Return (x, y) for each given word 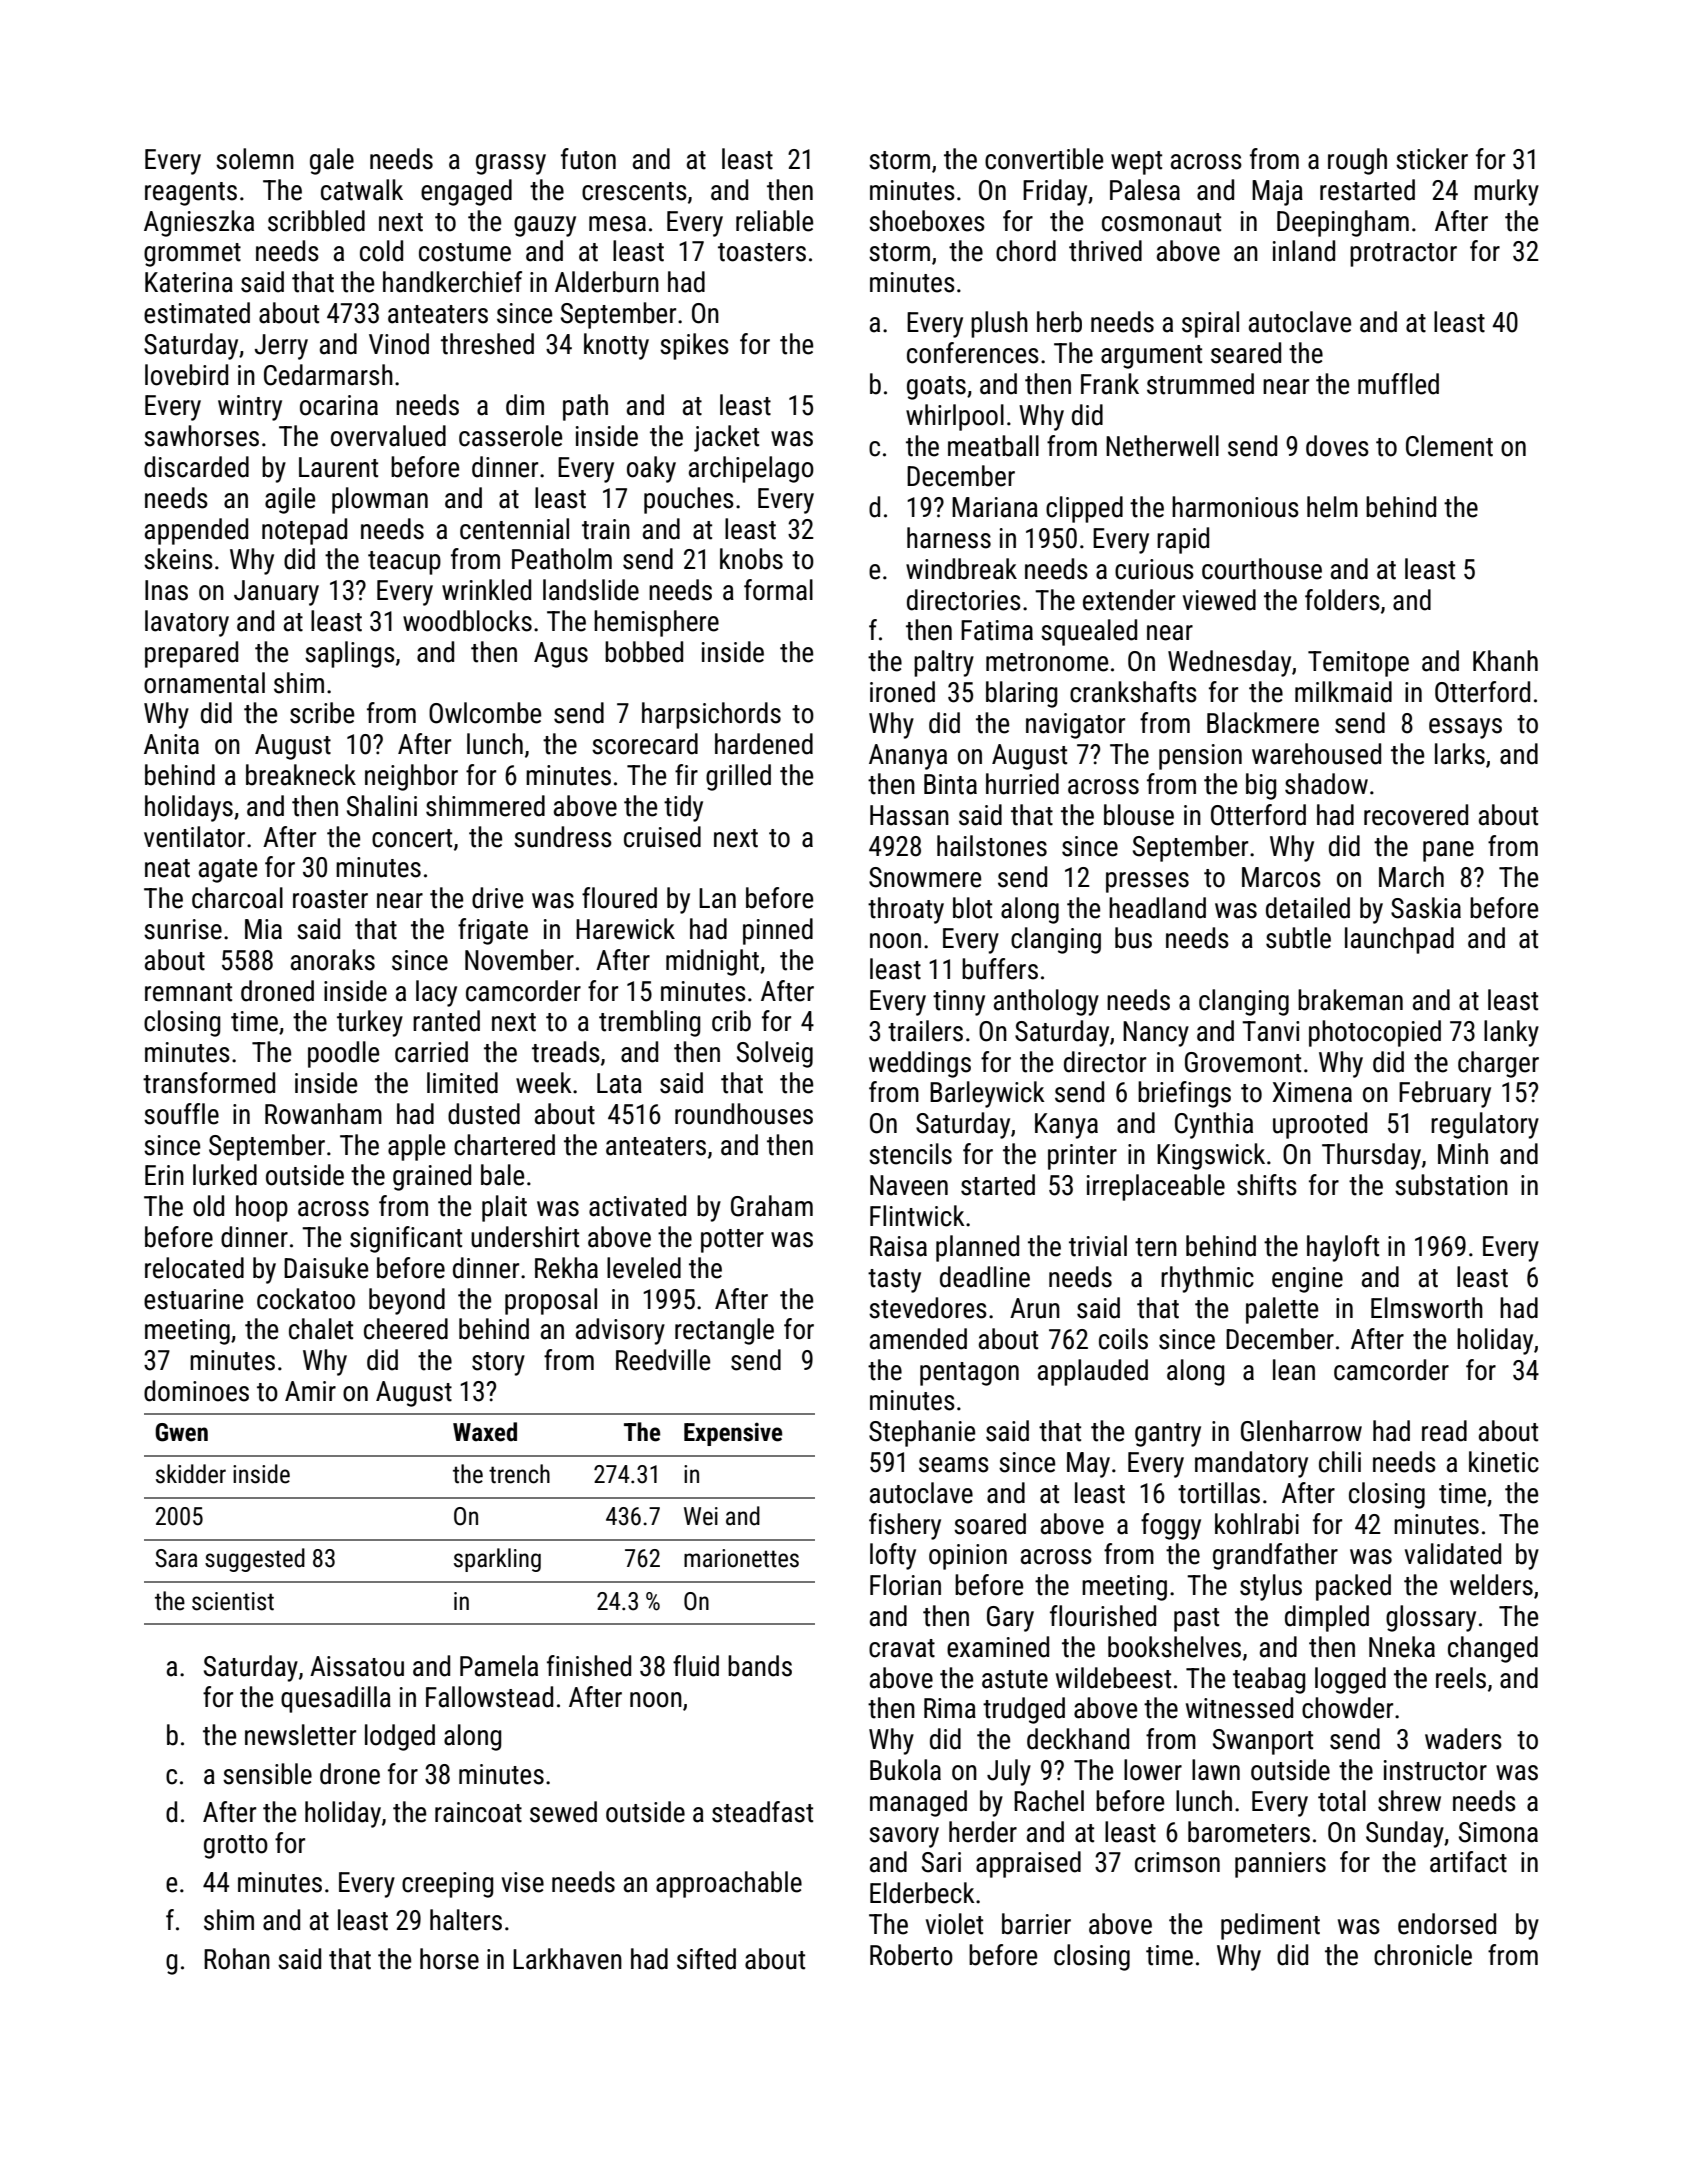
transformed (209, 1083)
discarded (196, 467)
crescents (634, 191)
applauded (1093, 1372)
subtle (1298, 938)
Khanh (1505, 661)
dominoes (196, 1391)
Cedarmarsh (328, 375)
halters (466, 1920)
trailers (925, 1031)
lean (1294, 1370)
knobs (751, 559)
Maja (1277, 193)
